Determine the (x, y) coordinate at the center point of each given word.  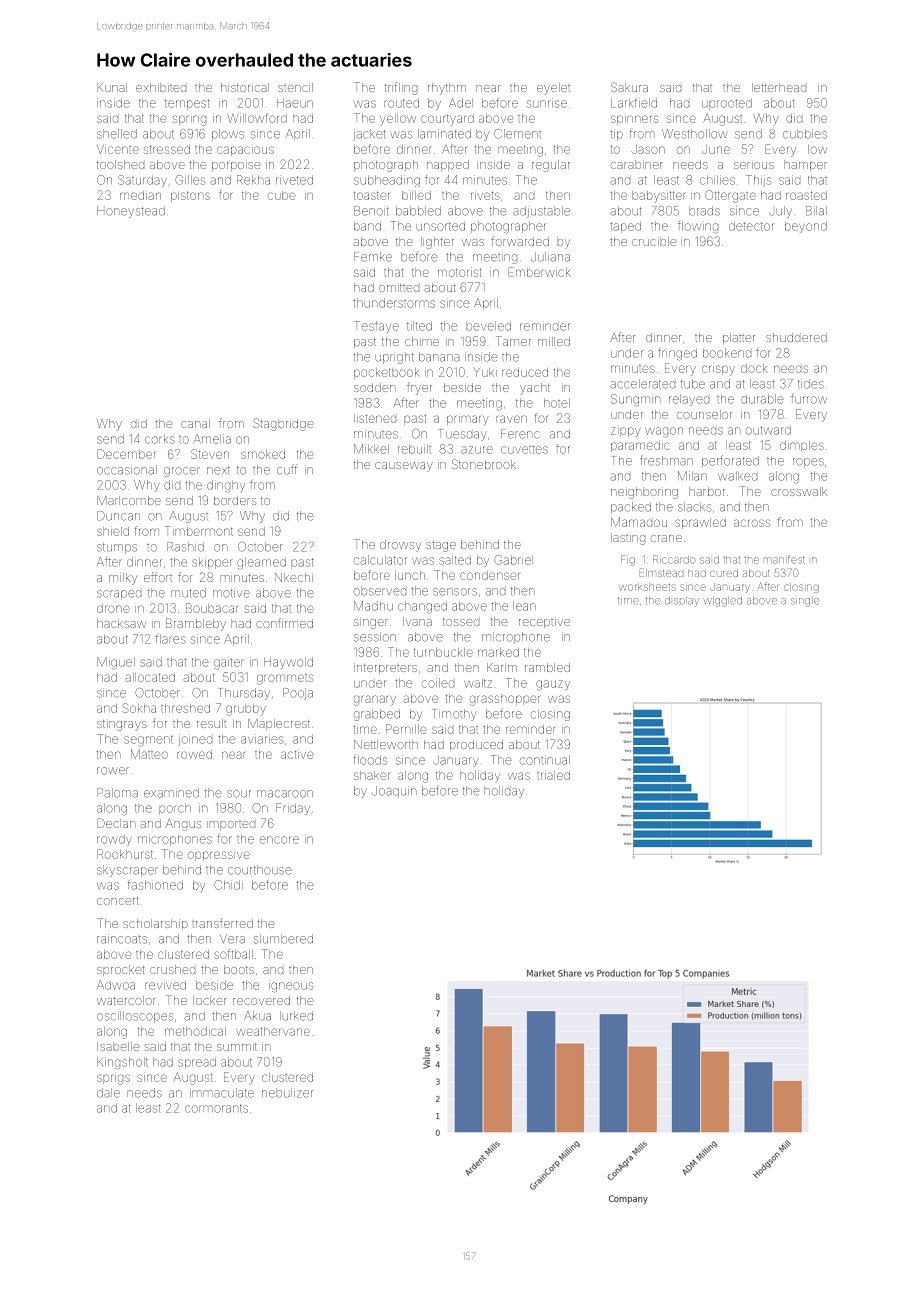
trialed (553, 775)
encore (279, 840)
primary (468, 420)
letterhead (779, 87)
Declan (116, 823)
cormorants (216, 1108)
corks (160, 439)
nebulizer (287, 1093)
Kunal (112, 87)
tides (811, 384)
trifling (401, 88)
